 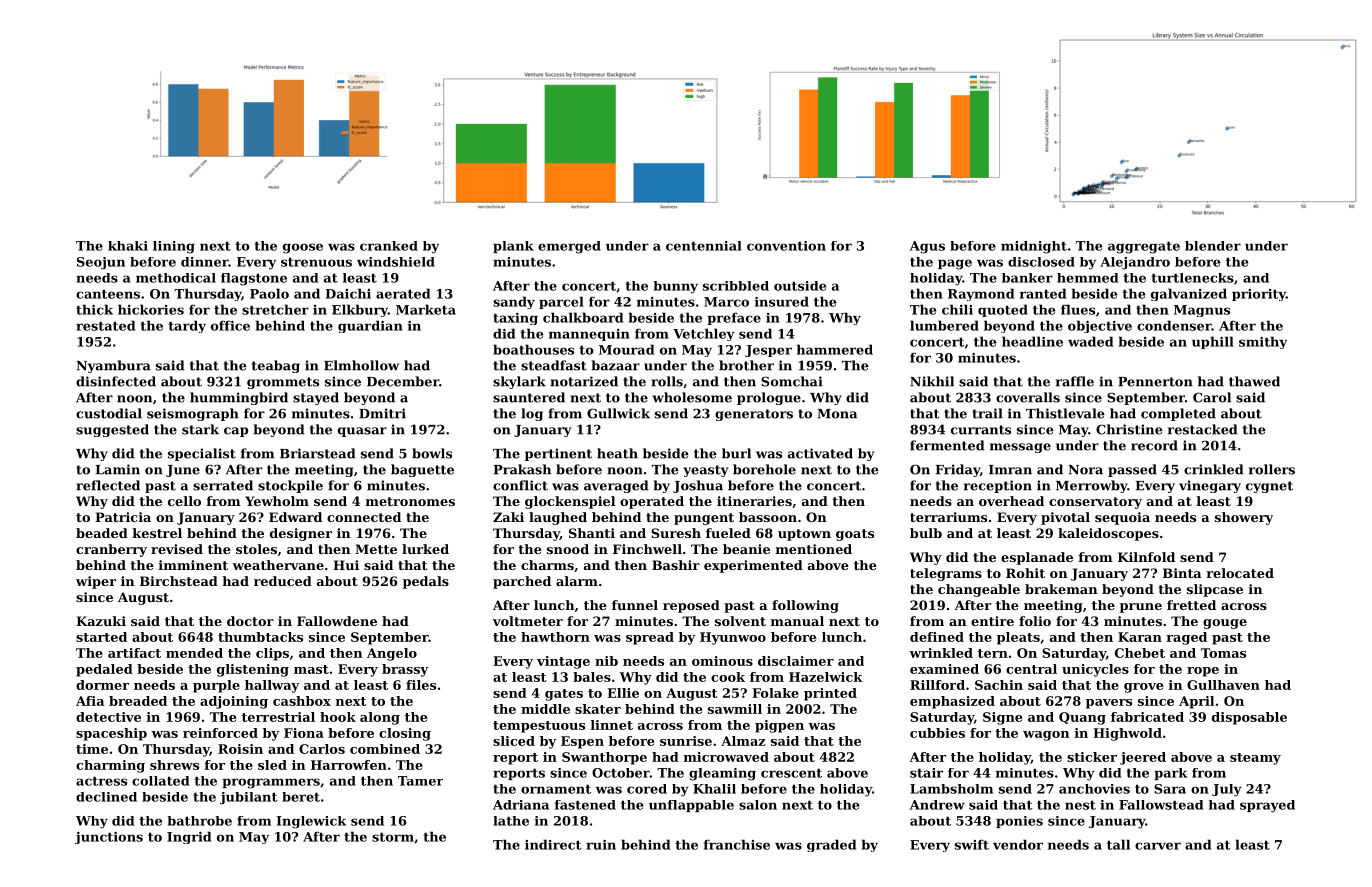 What do you see at coordinates (1170, 789) in the page?
I see `Sara` at bounding box center [1170, 789].
